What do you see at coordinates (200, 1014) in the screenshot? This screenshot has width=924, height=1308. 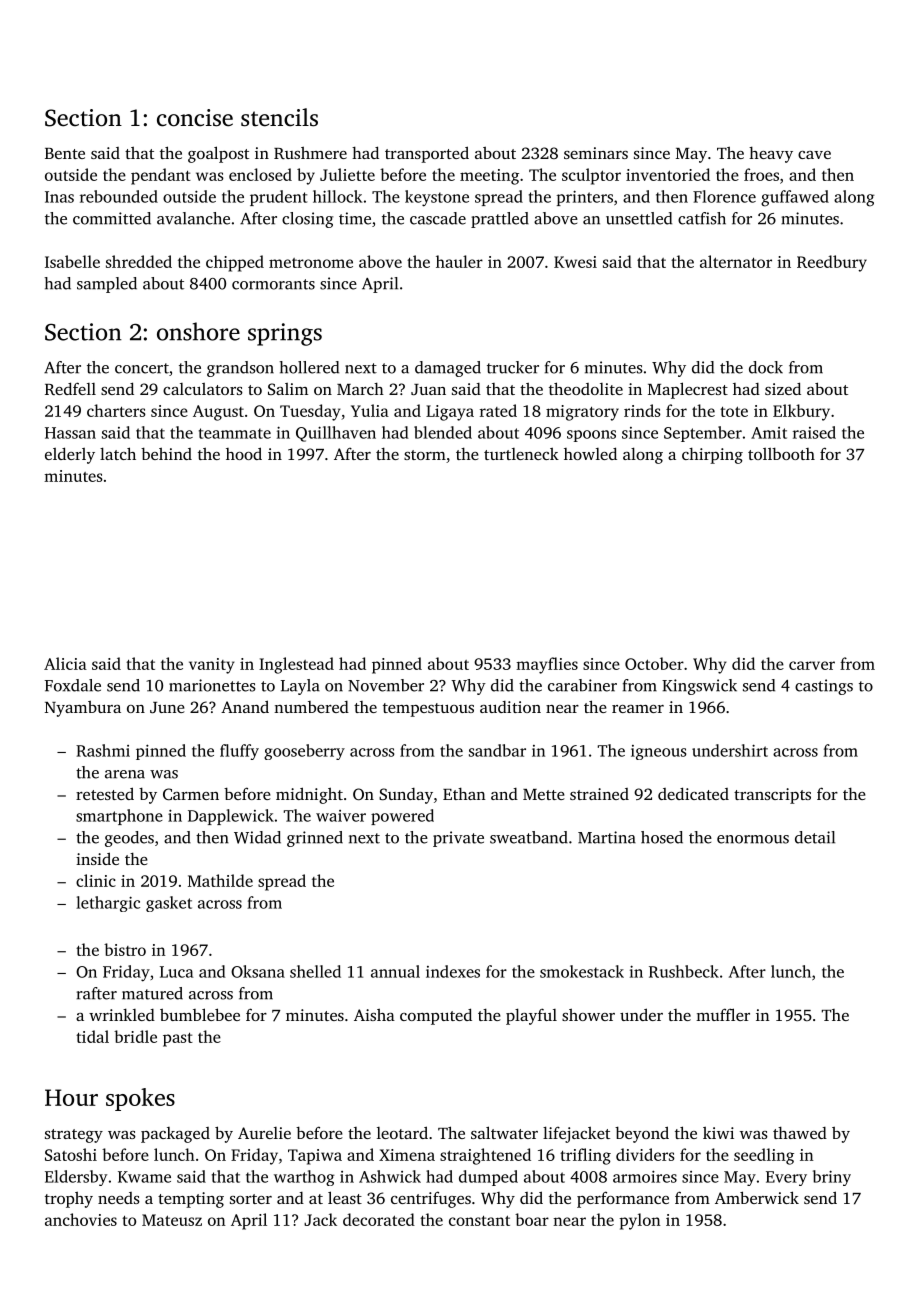 I see `bumblebee` at bounding box center [200, 1014].
